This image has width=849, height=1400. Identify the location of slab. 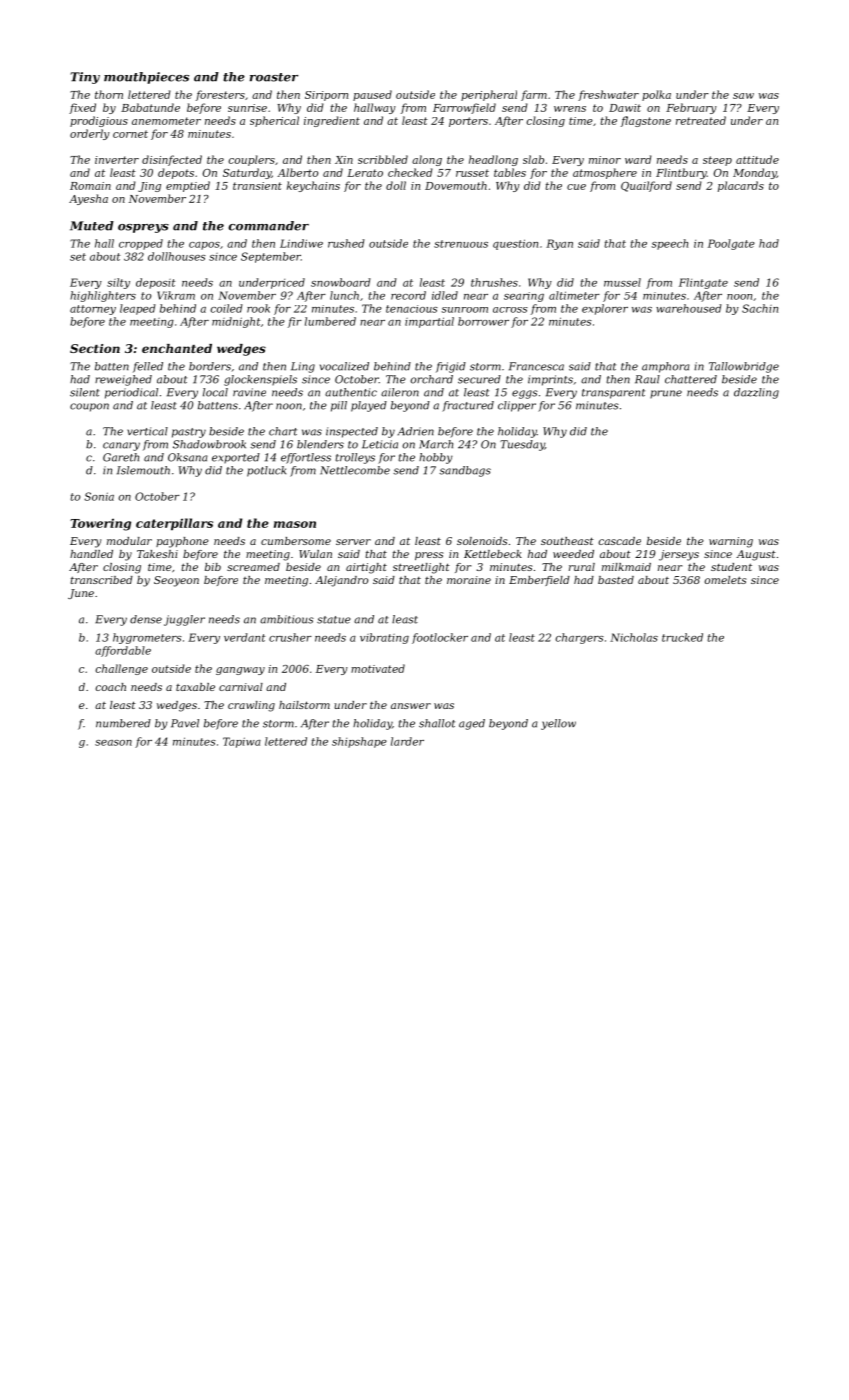
(533, 159).
